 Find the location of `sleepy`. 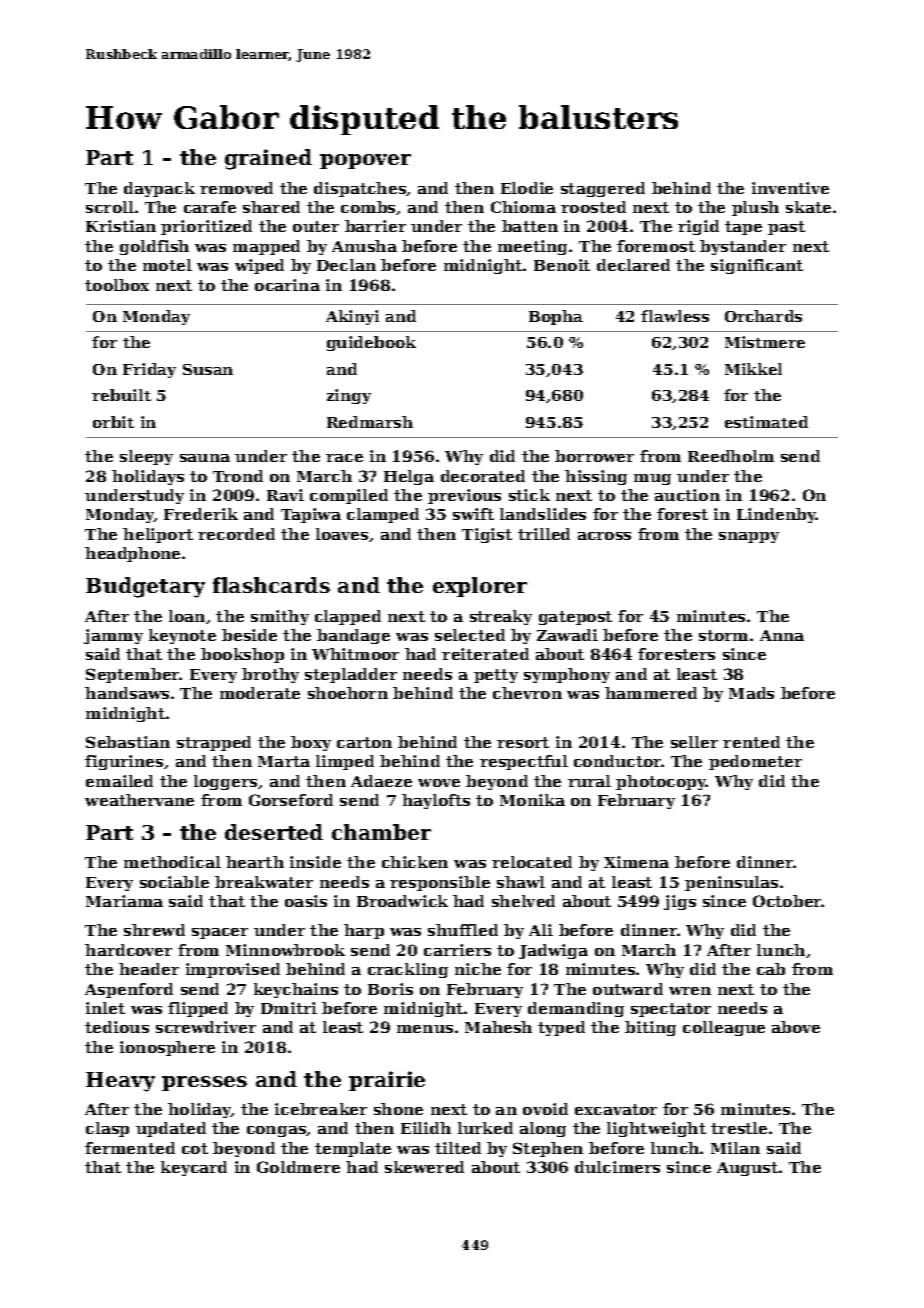

sleepy is located at coordinates (146, 457).
